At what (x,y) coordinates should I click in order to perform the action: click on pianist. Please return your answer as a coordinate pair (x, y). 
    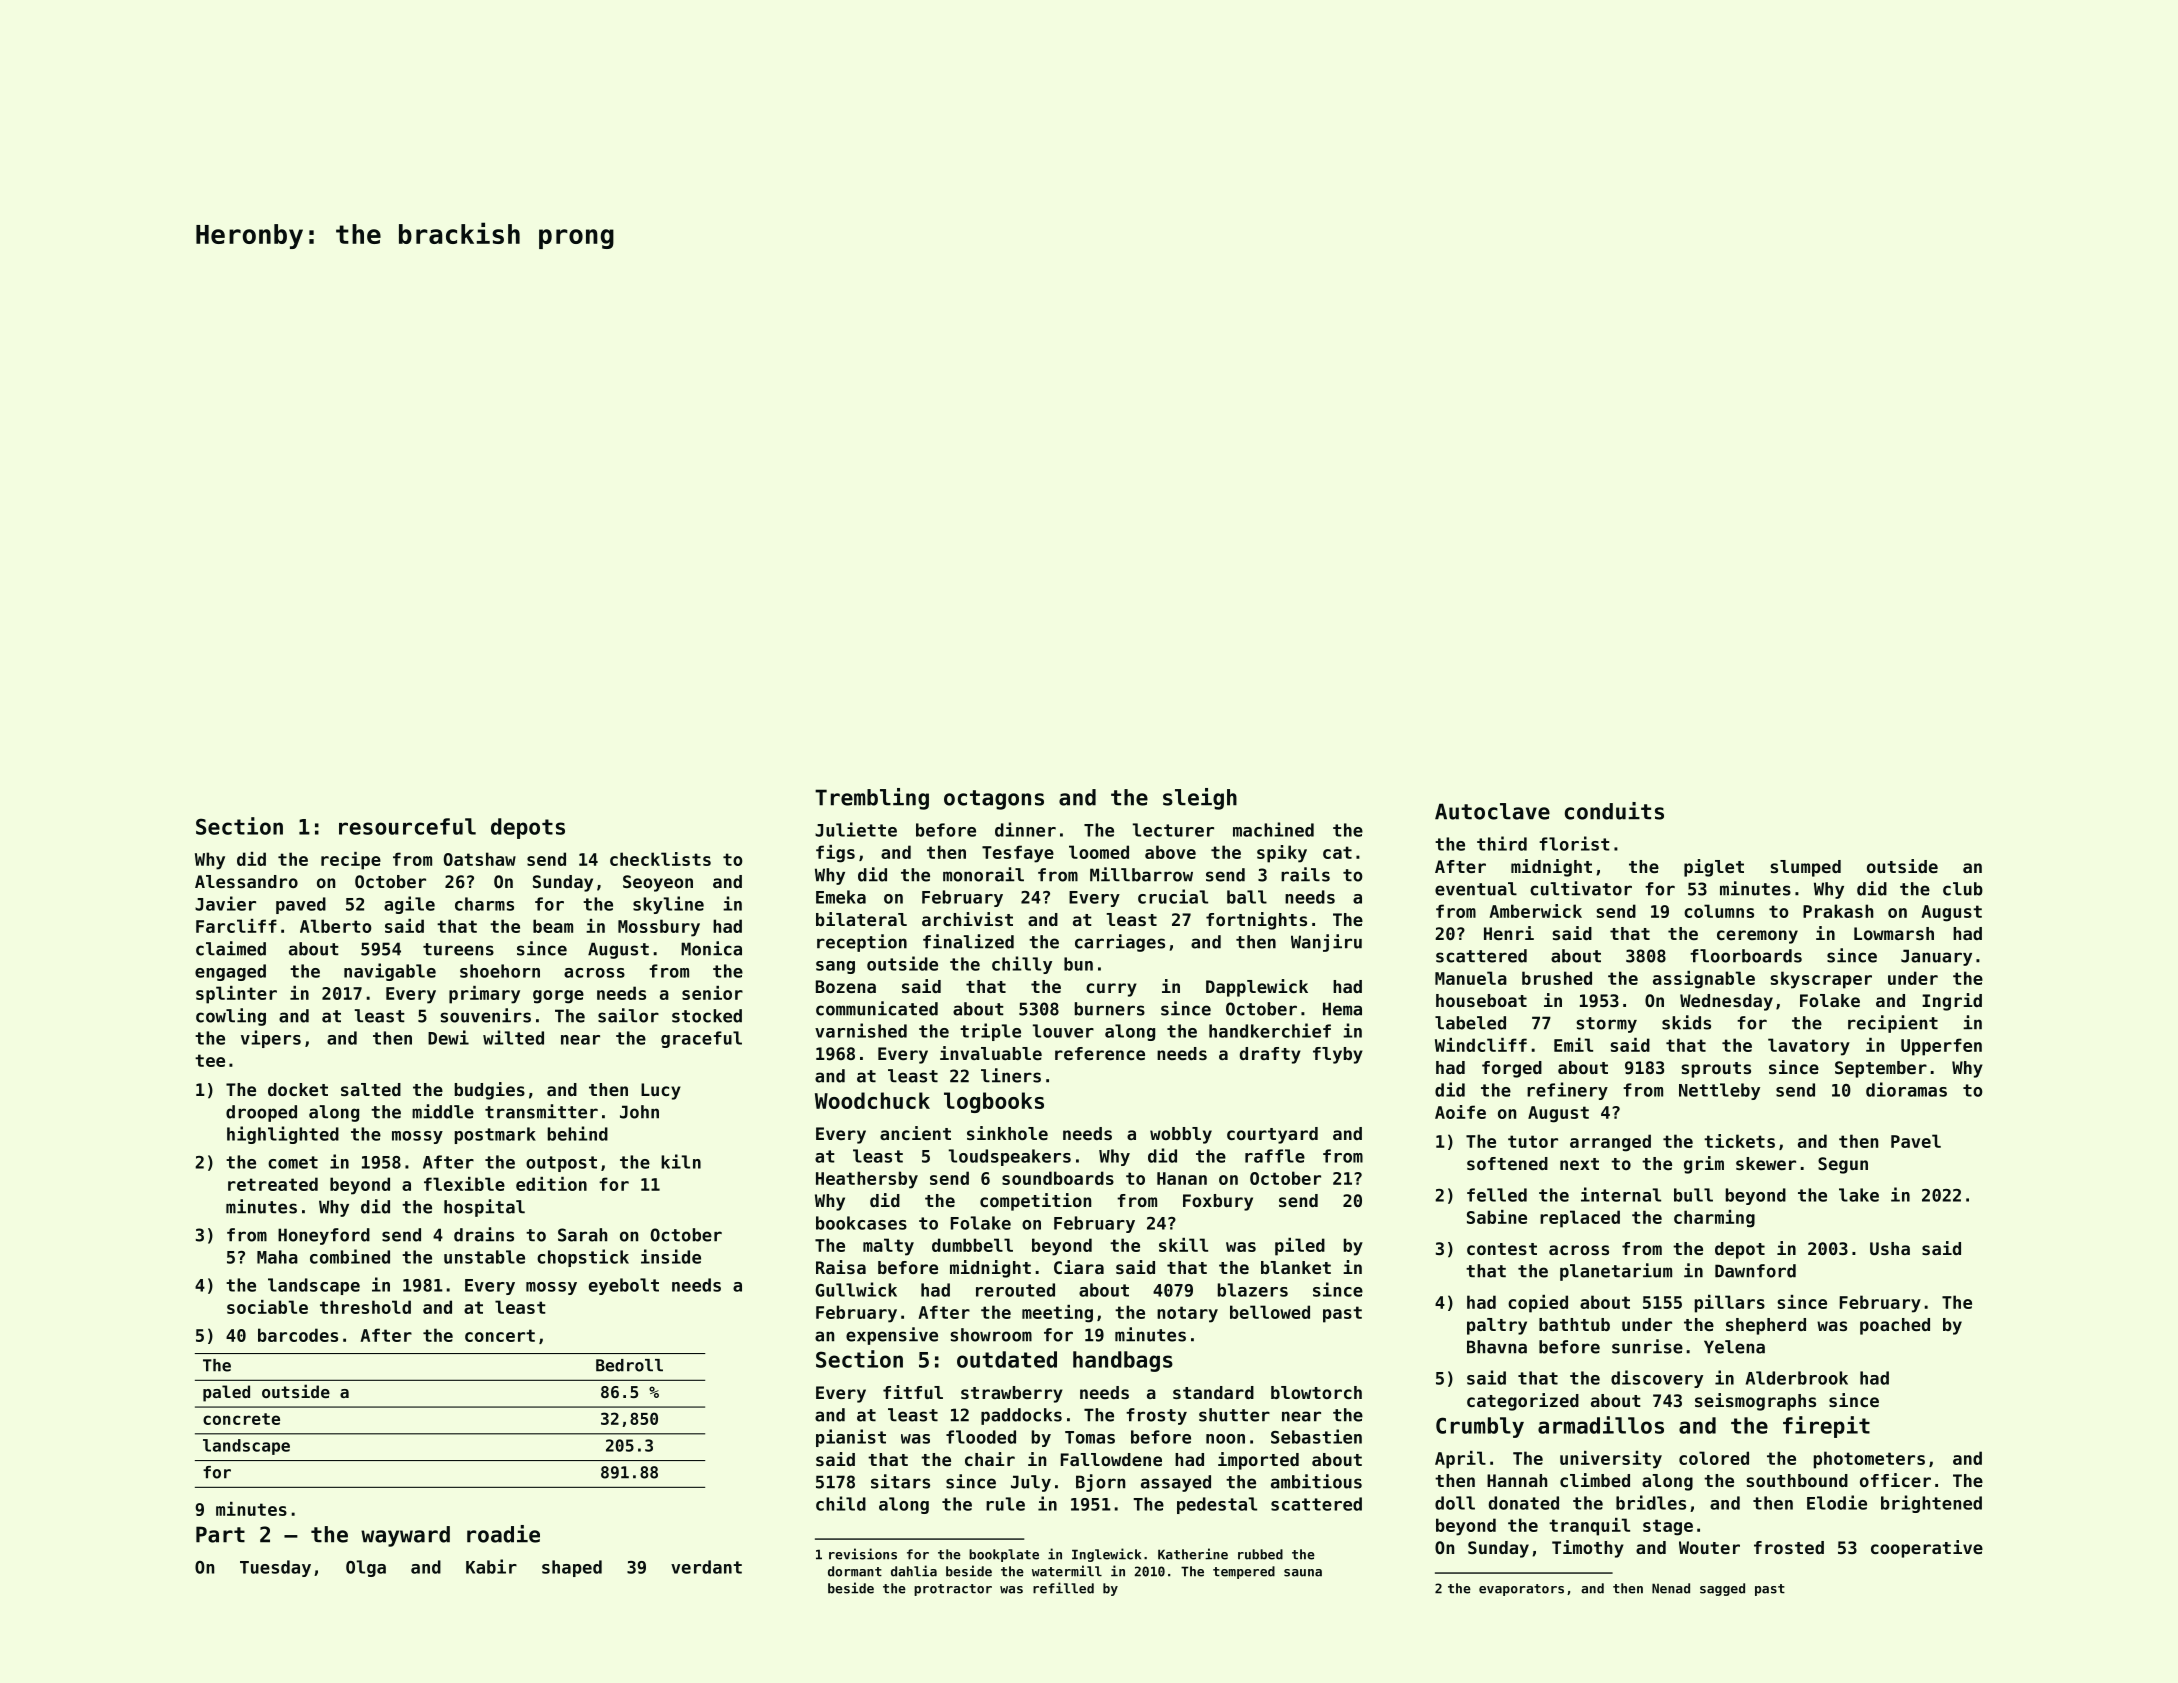
    Looking at the image, I should click on (851, 1438).
